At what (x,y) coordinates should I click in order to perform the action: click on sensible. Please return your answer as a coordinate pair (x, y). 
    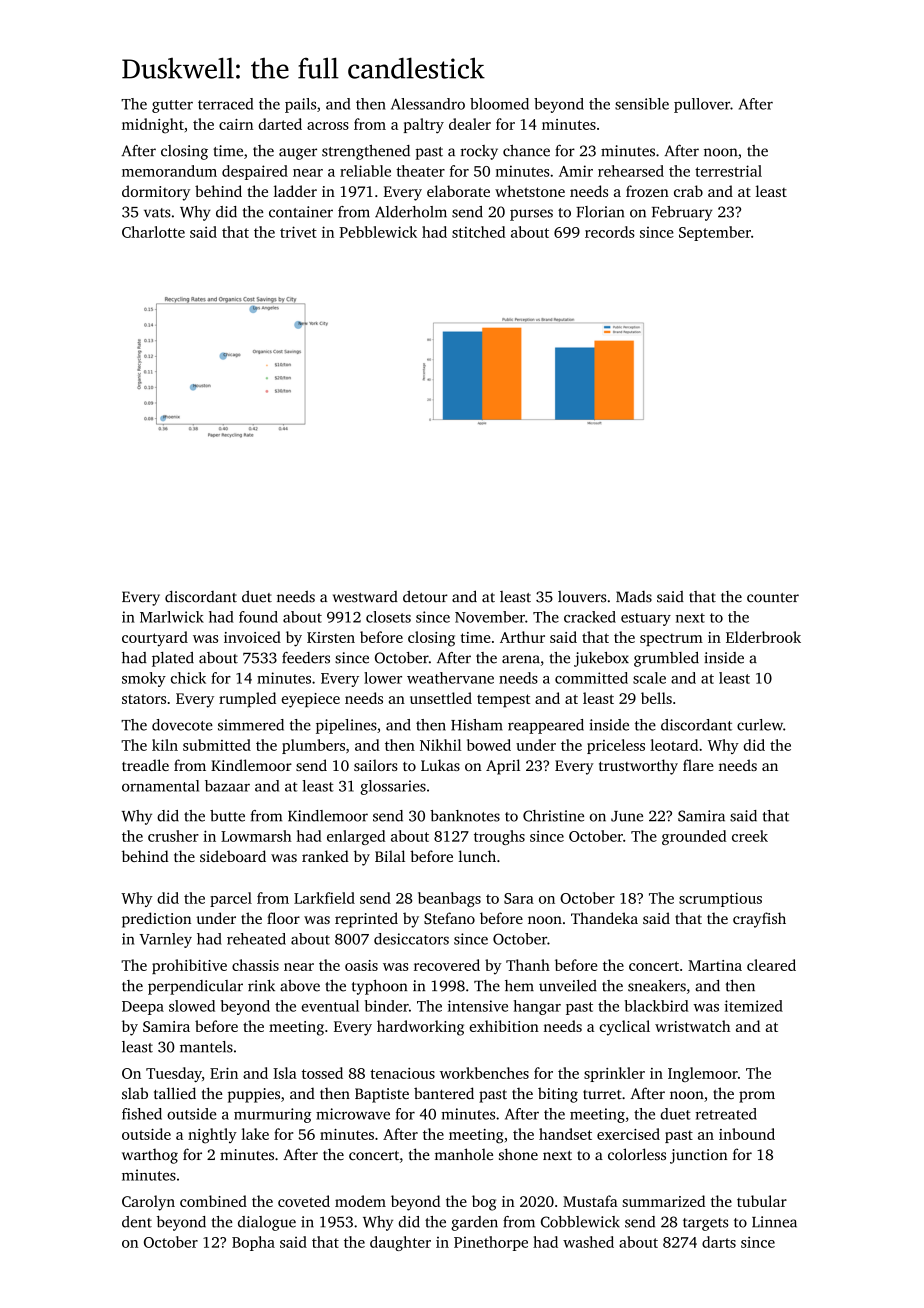
    Looking at the image, I should click on (642, 104).
